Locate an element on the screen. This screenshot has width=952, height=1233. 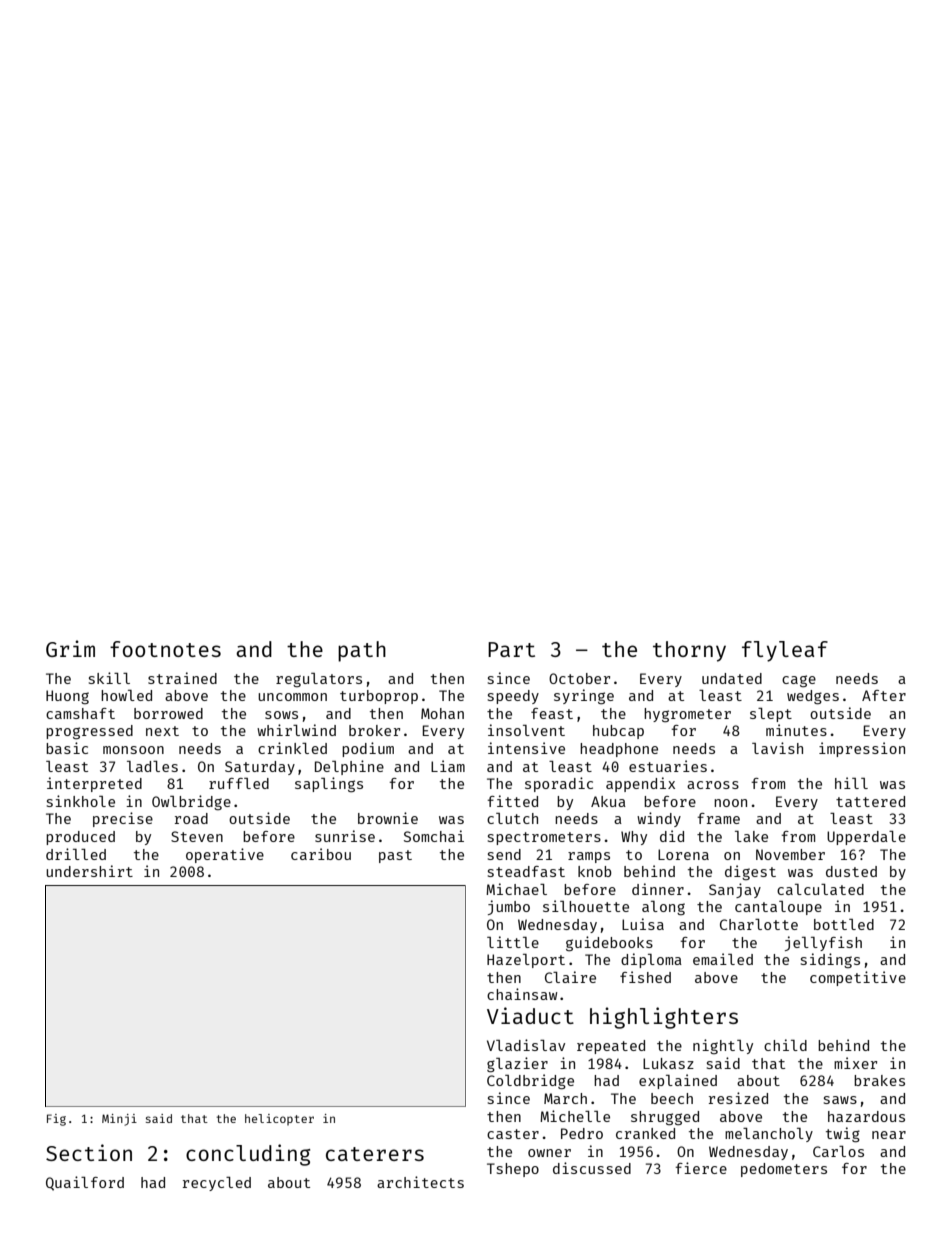
skill is located at coordinates (109, 678).
